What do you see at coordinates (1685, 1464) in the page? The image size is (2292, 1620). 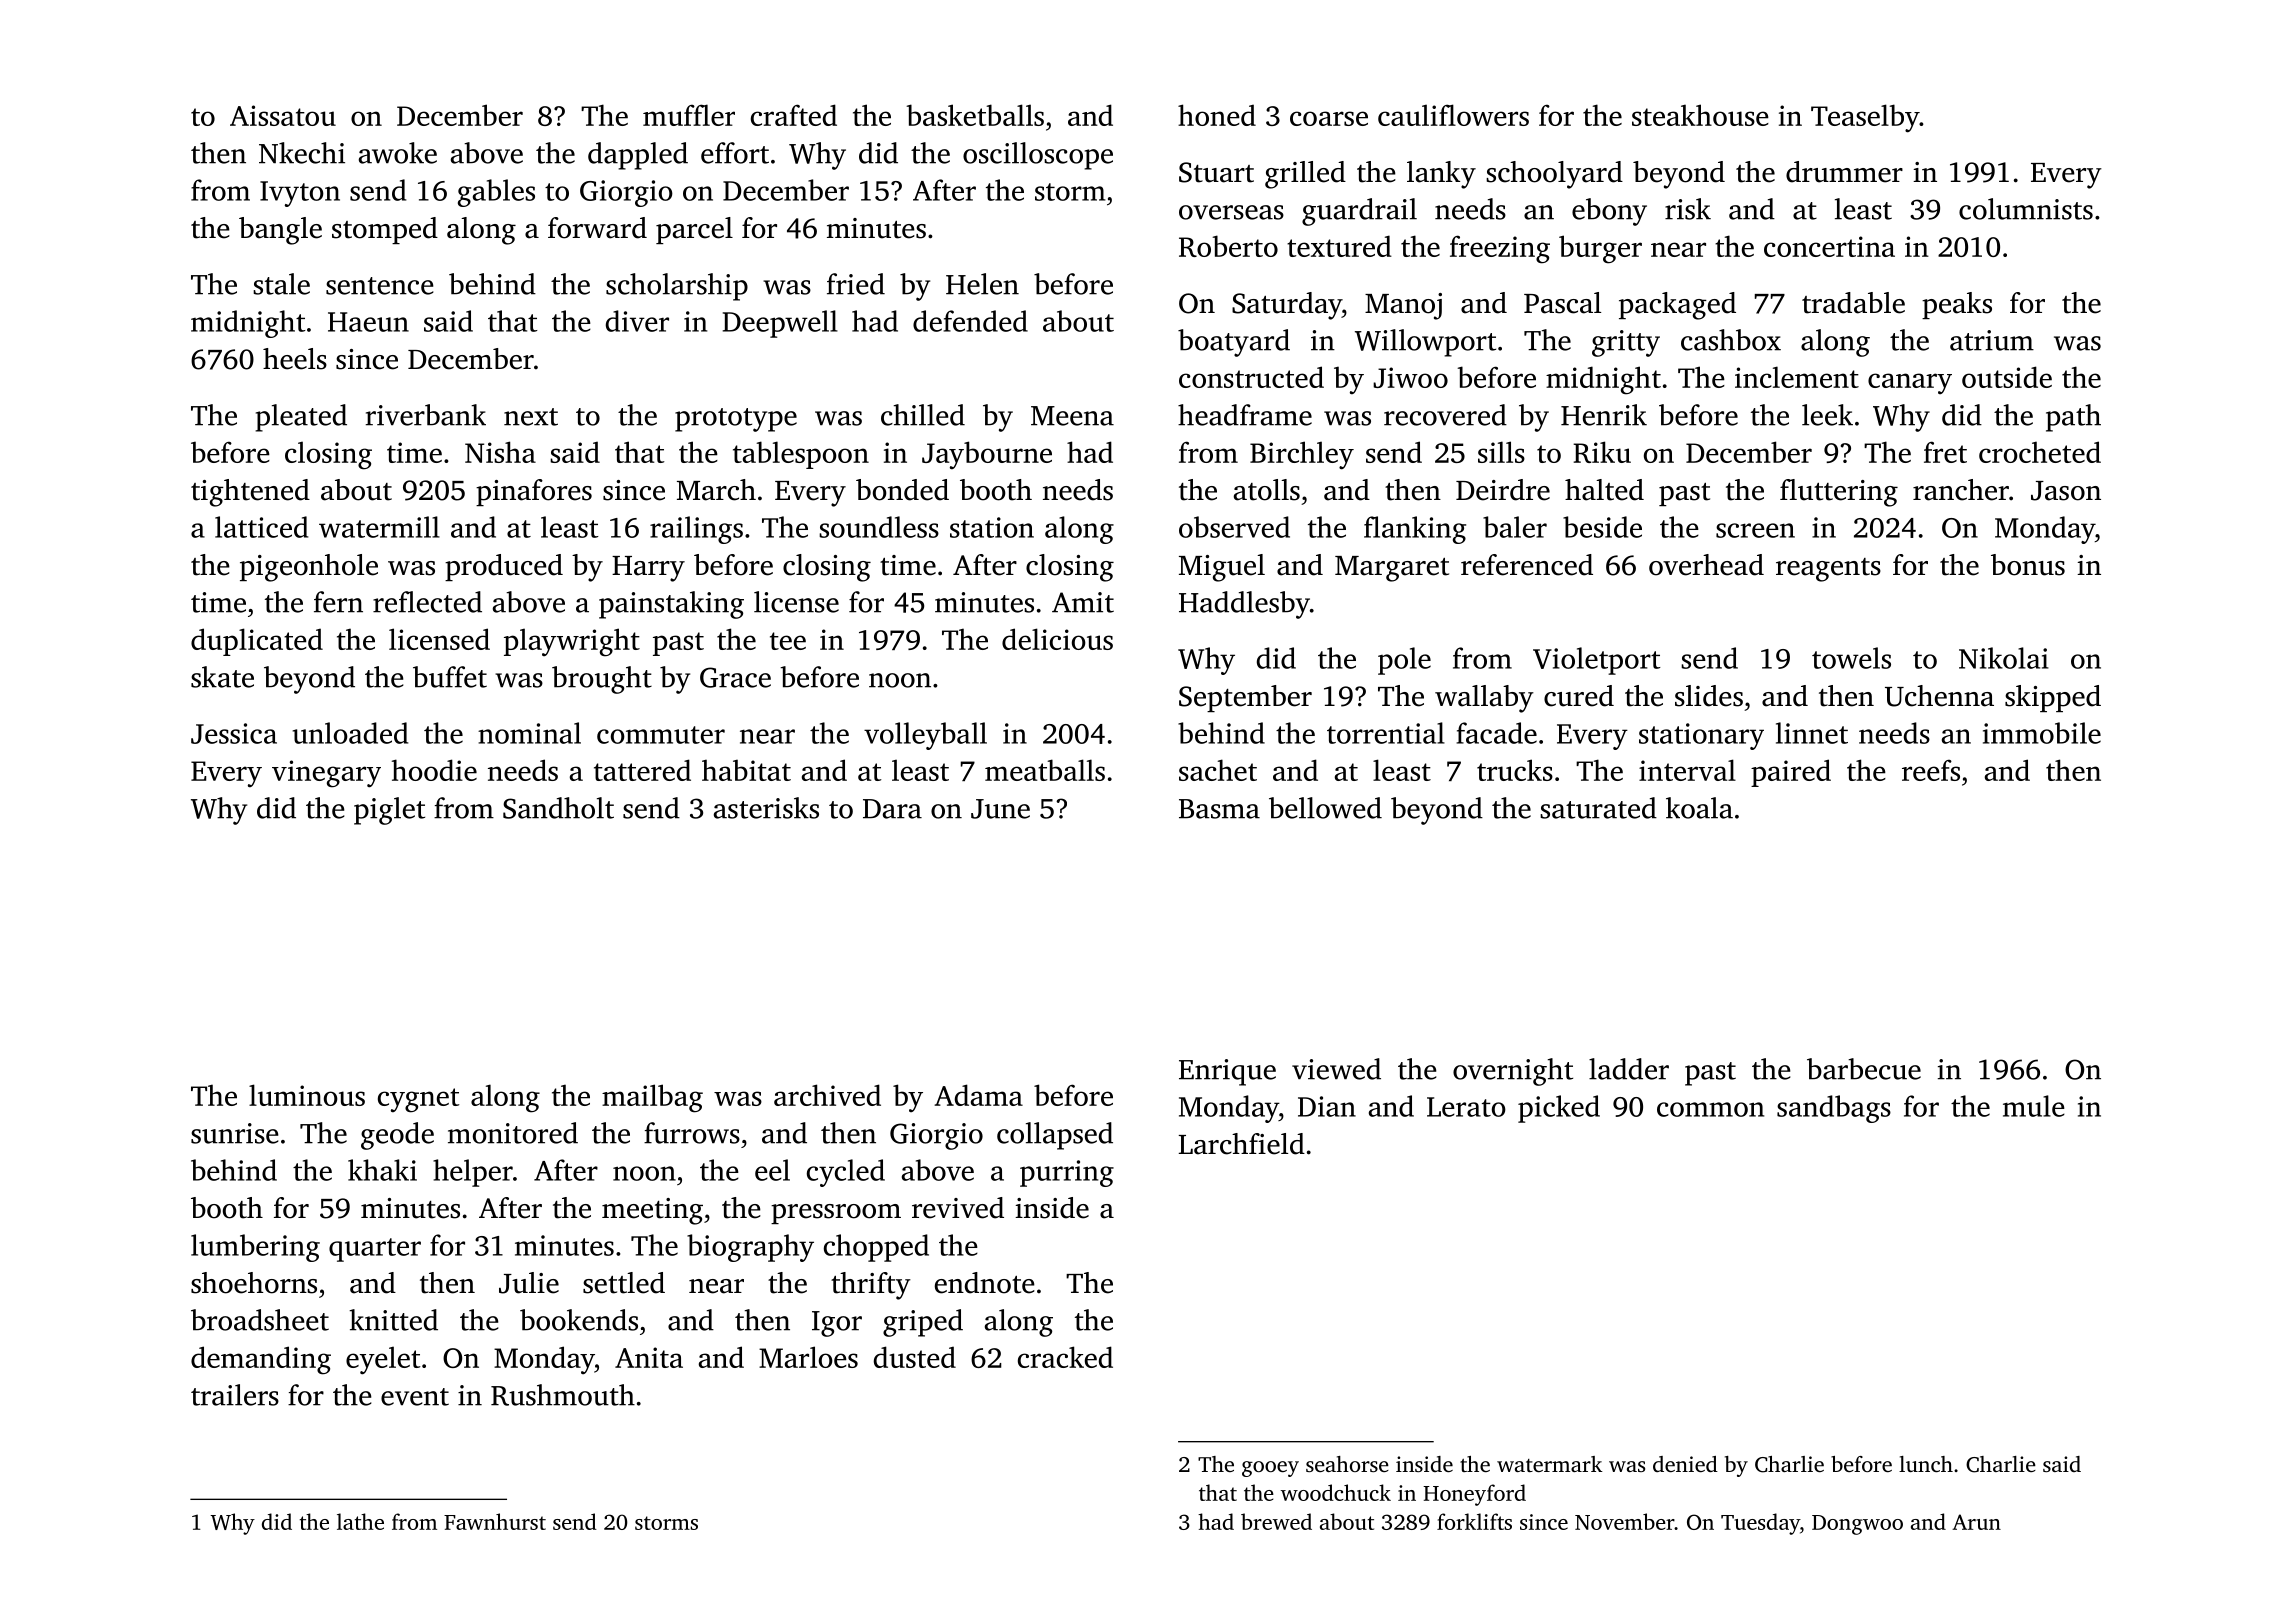 I see `denied` at bounding box center [1685, 1464].
